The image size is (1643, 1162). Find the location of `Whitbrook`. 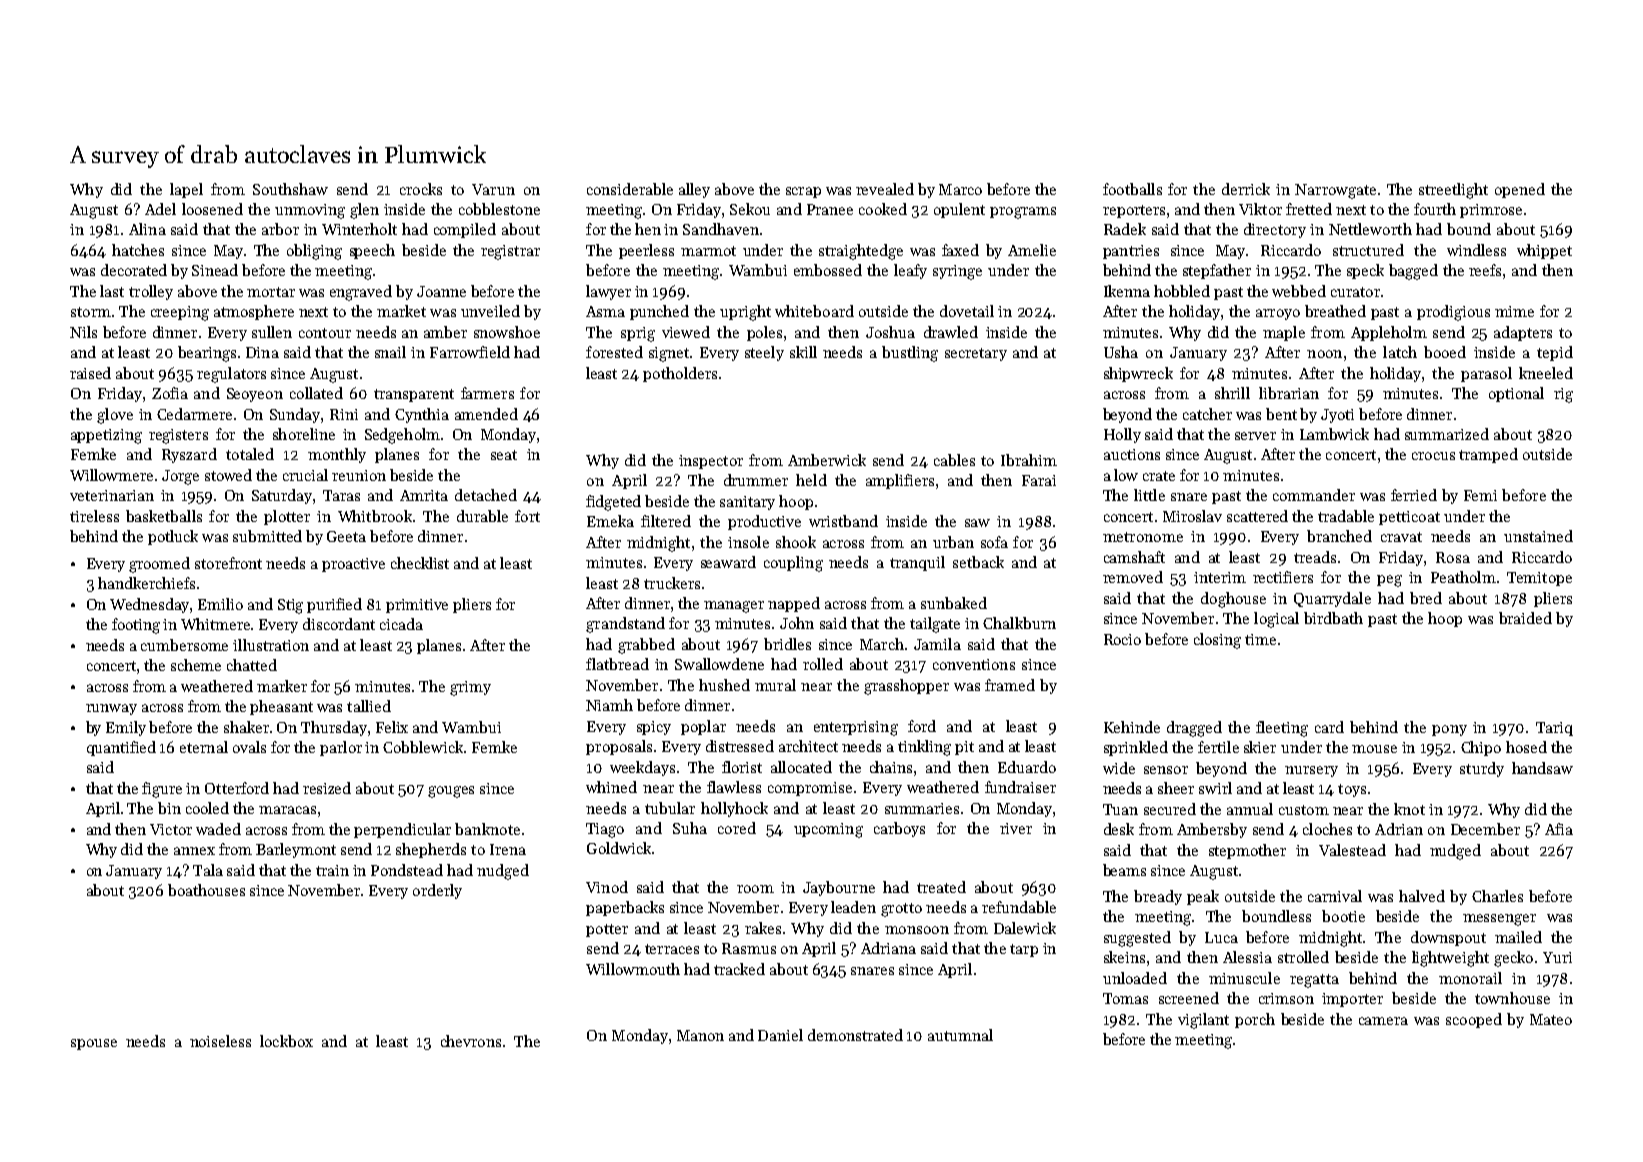

Whitbrook is located at coordinates (375, 516).
